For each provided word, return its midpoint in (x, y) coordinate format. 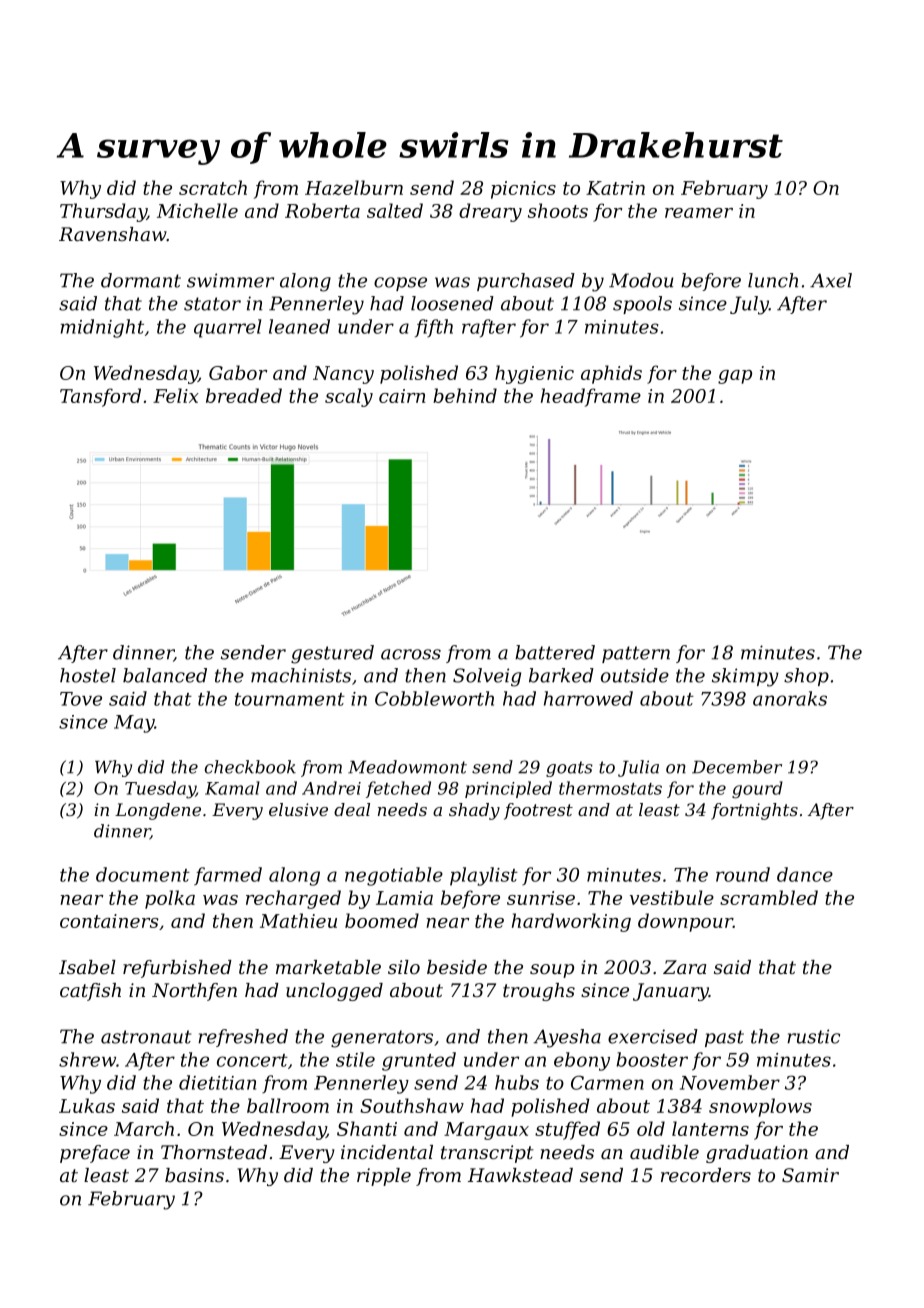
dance (805, 874)
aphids (611, 374)
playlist (484, 876)
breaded (244, 395)
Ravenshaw (113, 234)
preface (95, 1154)
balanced (165, 675)
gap (735, 377)
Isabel (87, 967)
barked (561, 675)
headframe (591, 397)
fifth (434, 328)
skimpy (745, 677)
